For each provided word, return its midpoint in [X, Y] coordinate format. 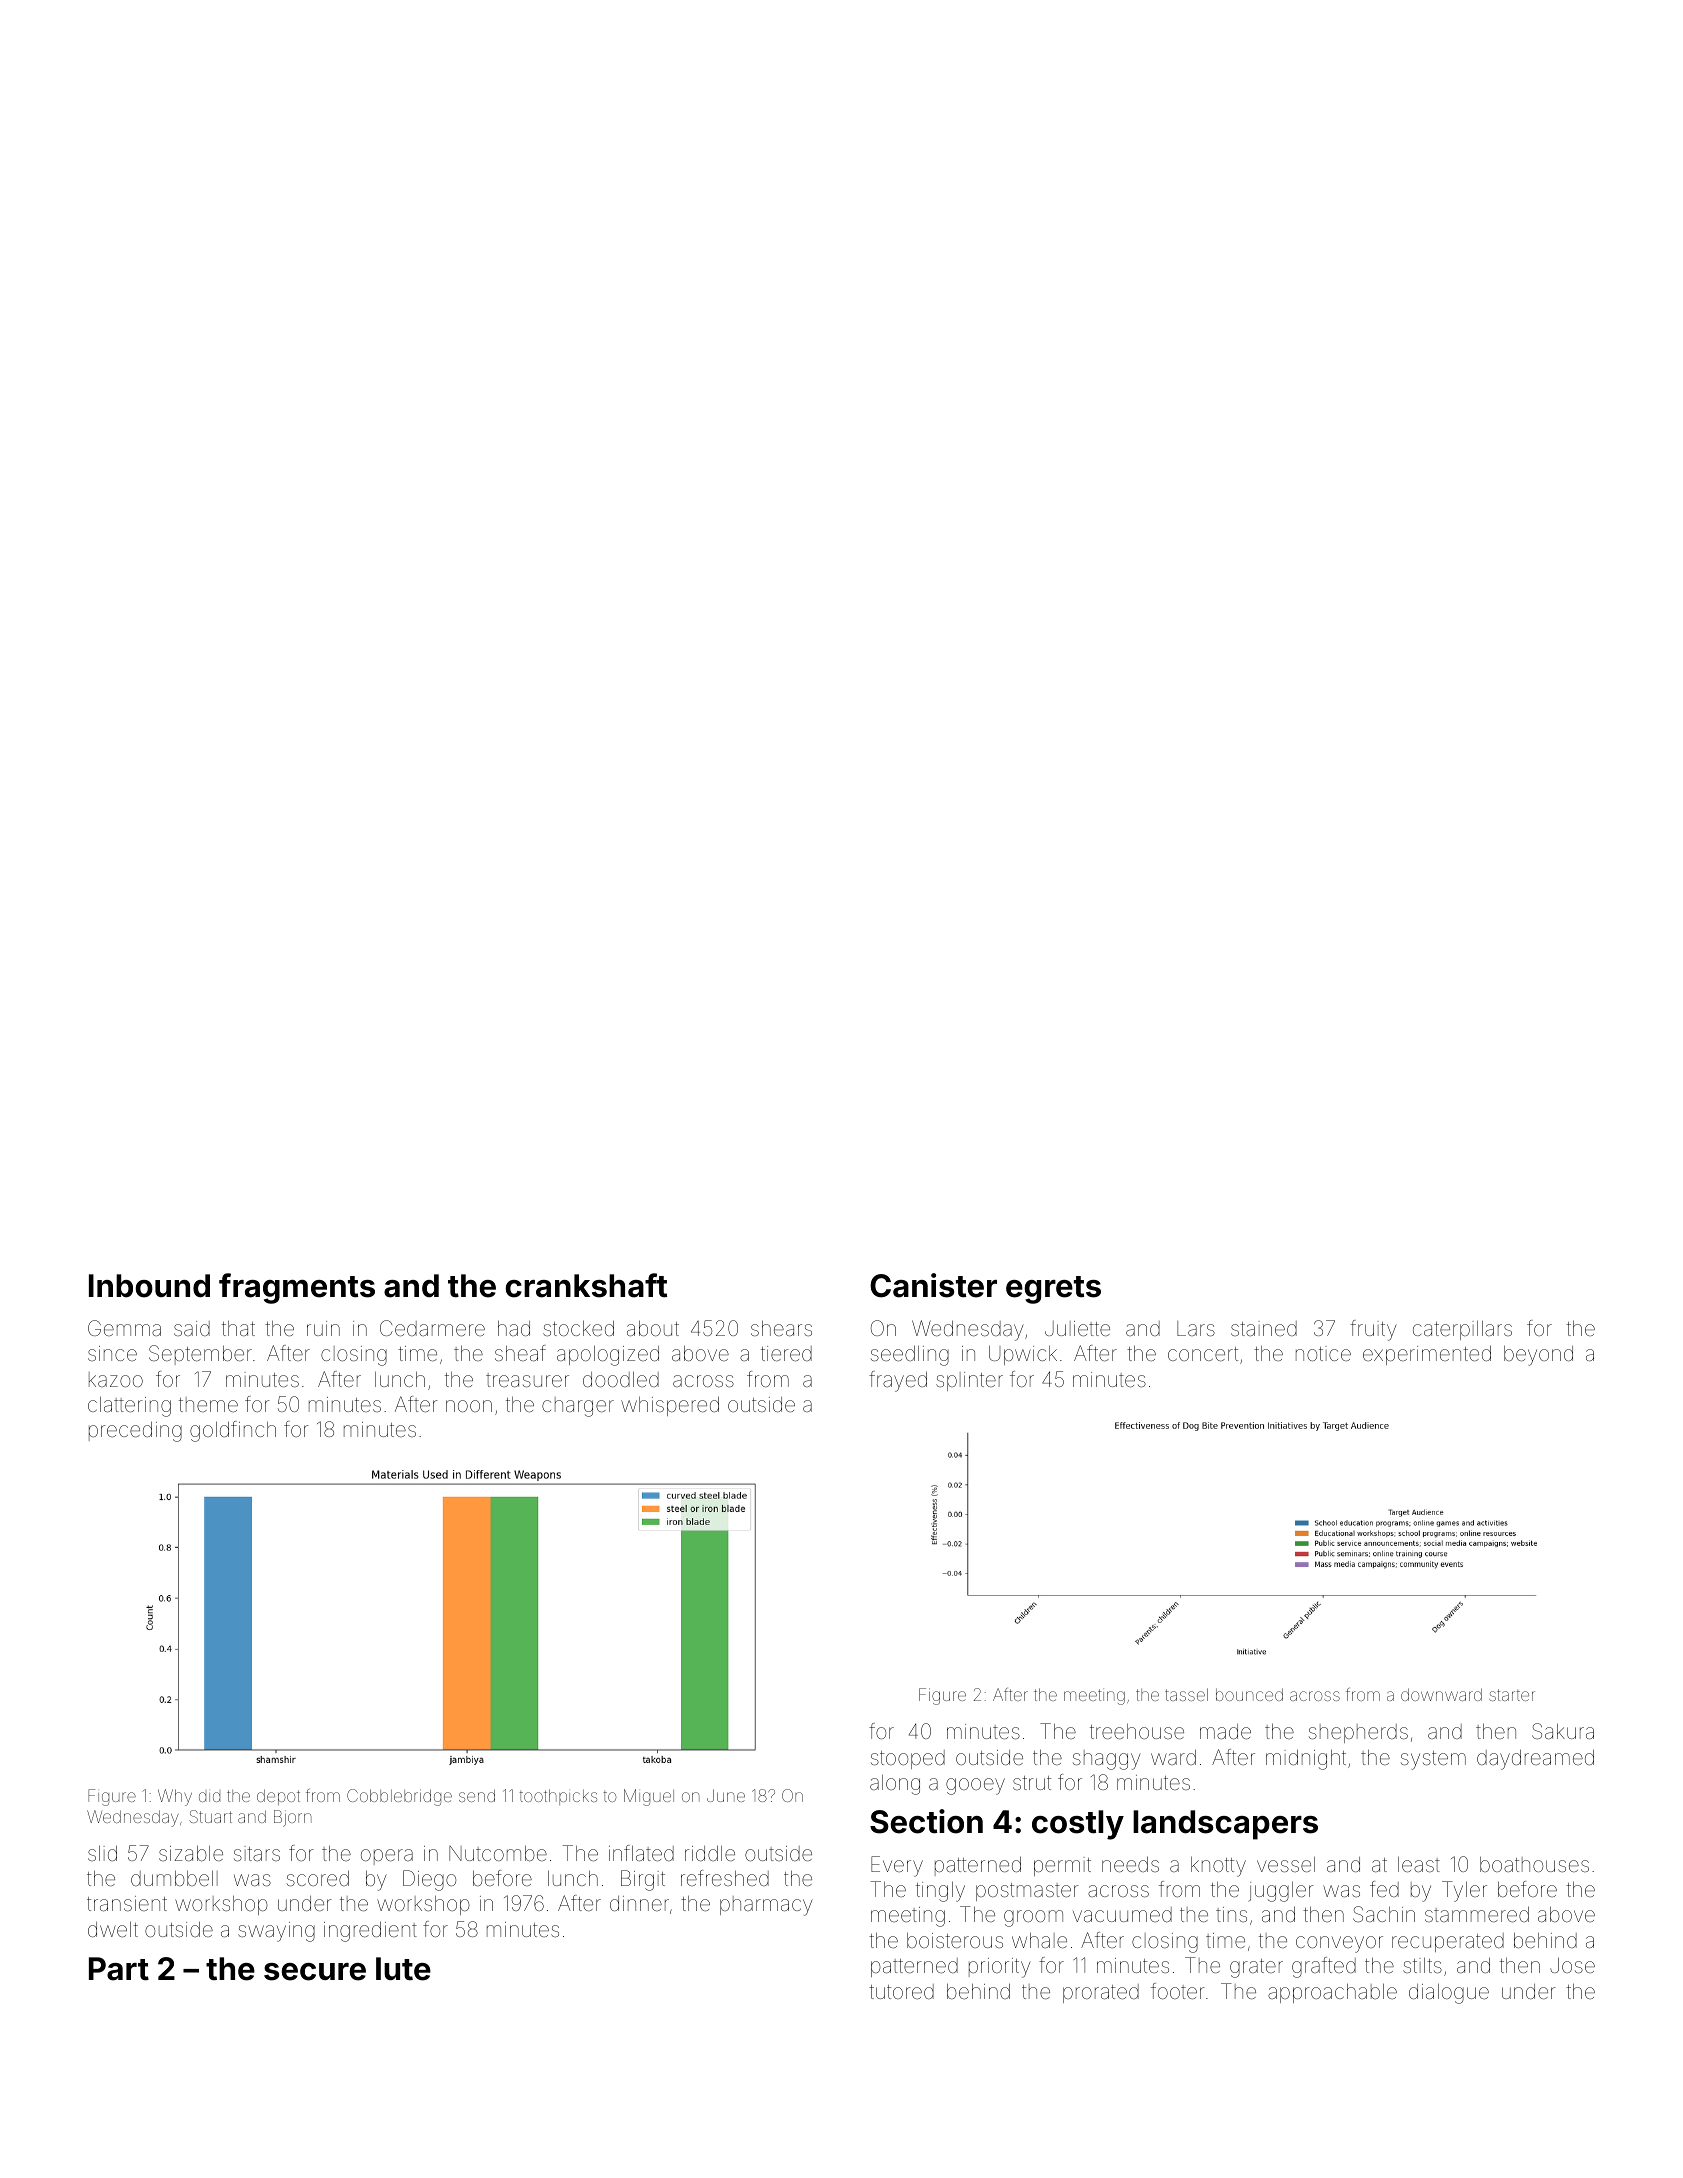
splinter [969, 1381]
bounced [1249, 1694]
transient [127, 1903]
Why [175, 1797]
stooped [908, 1759]
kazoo [116, 1379]
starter [1512, 1695]
